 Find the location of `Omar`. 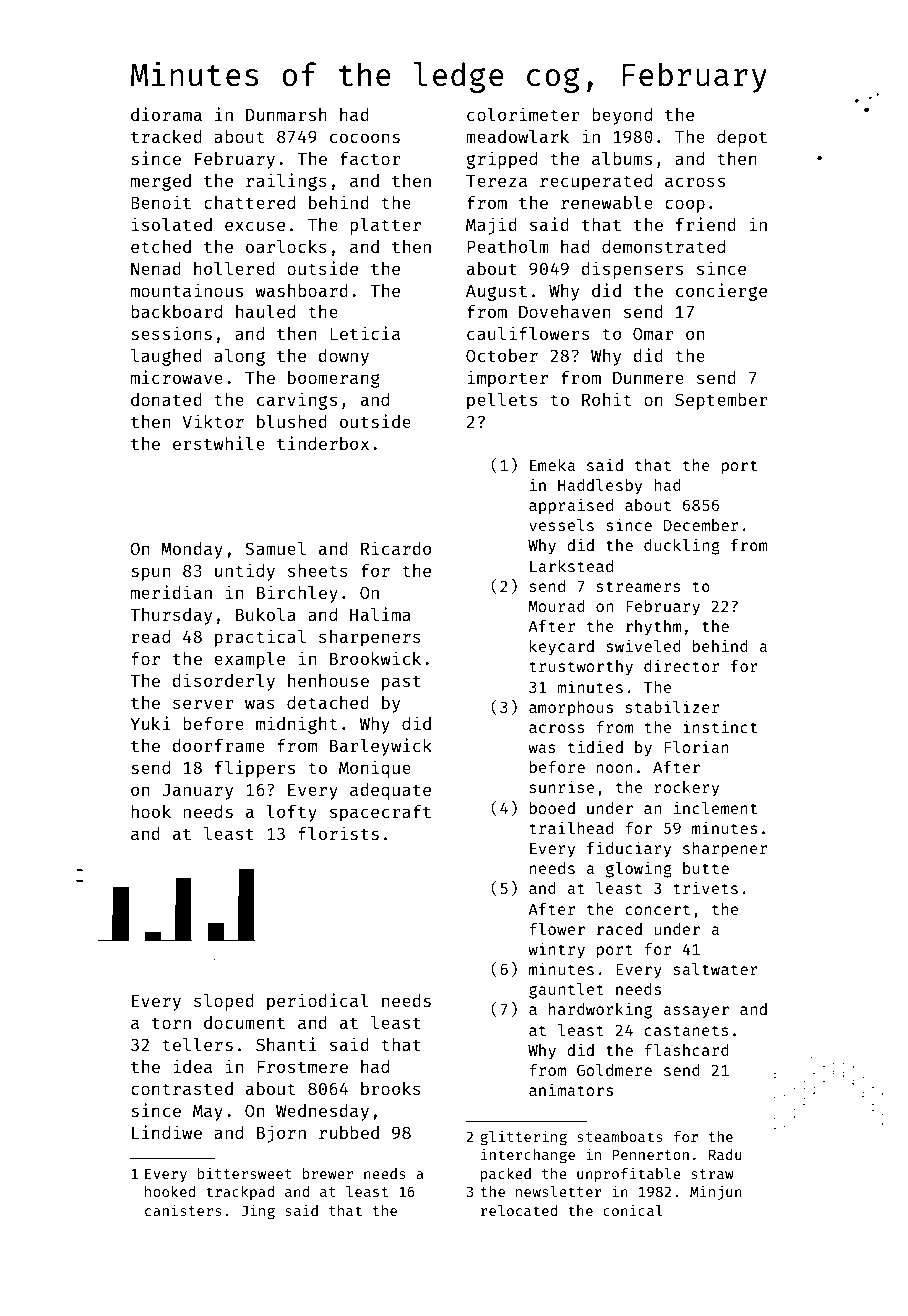

Omar is located at coordinates (653, 333).
